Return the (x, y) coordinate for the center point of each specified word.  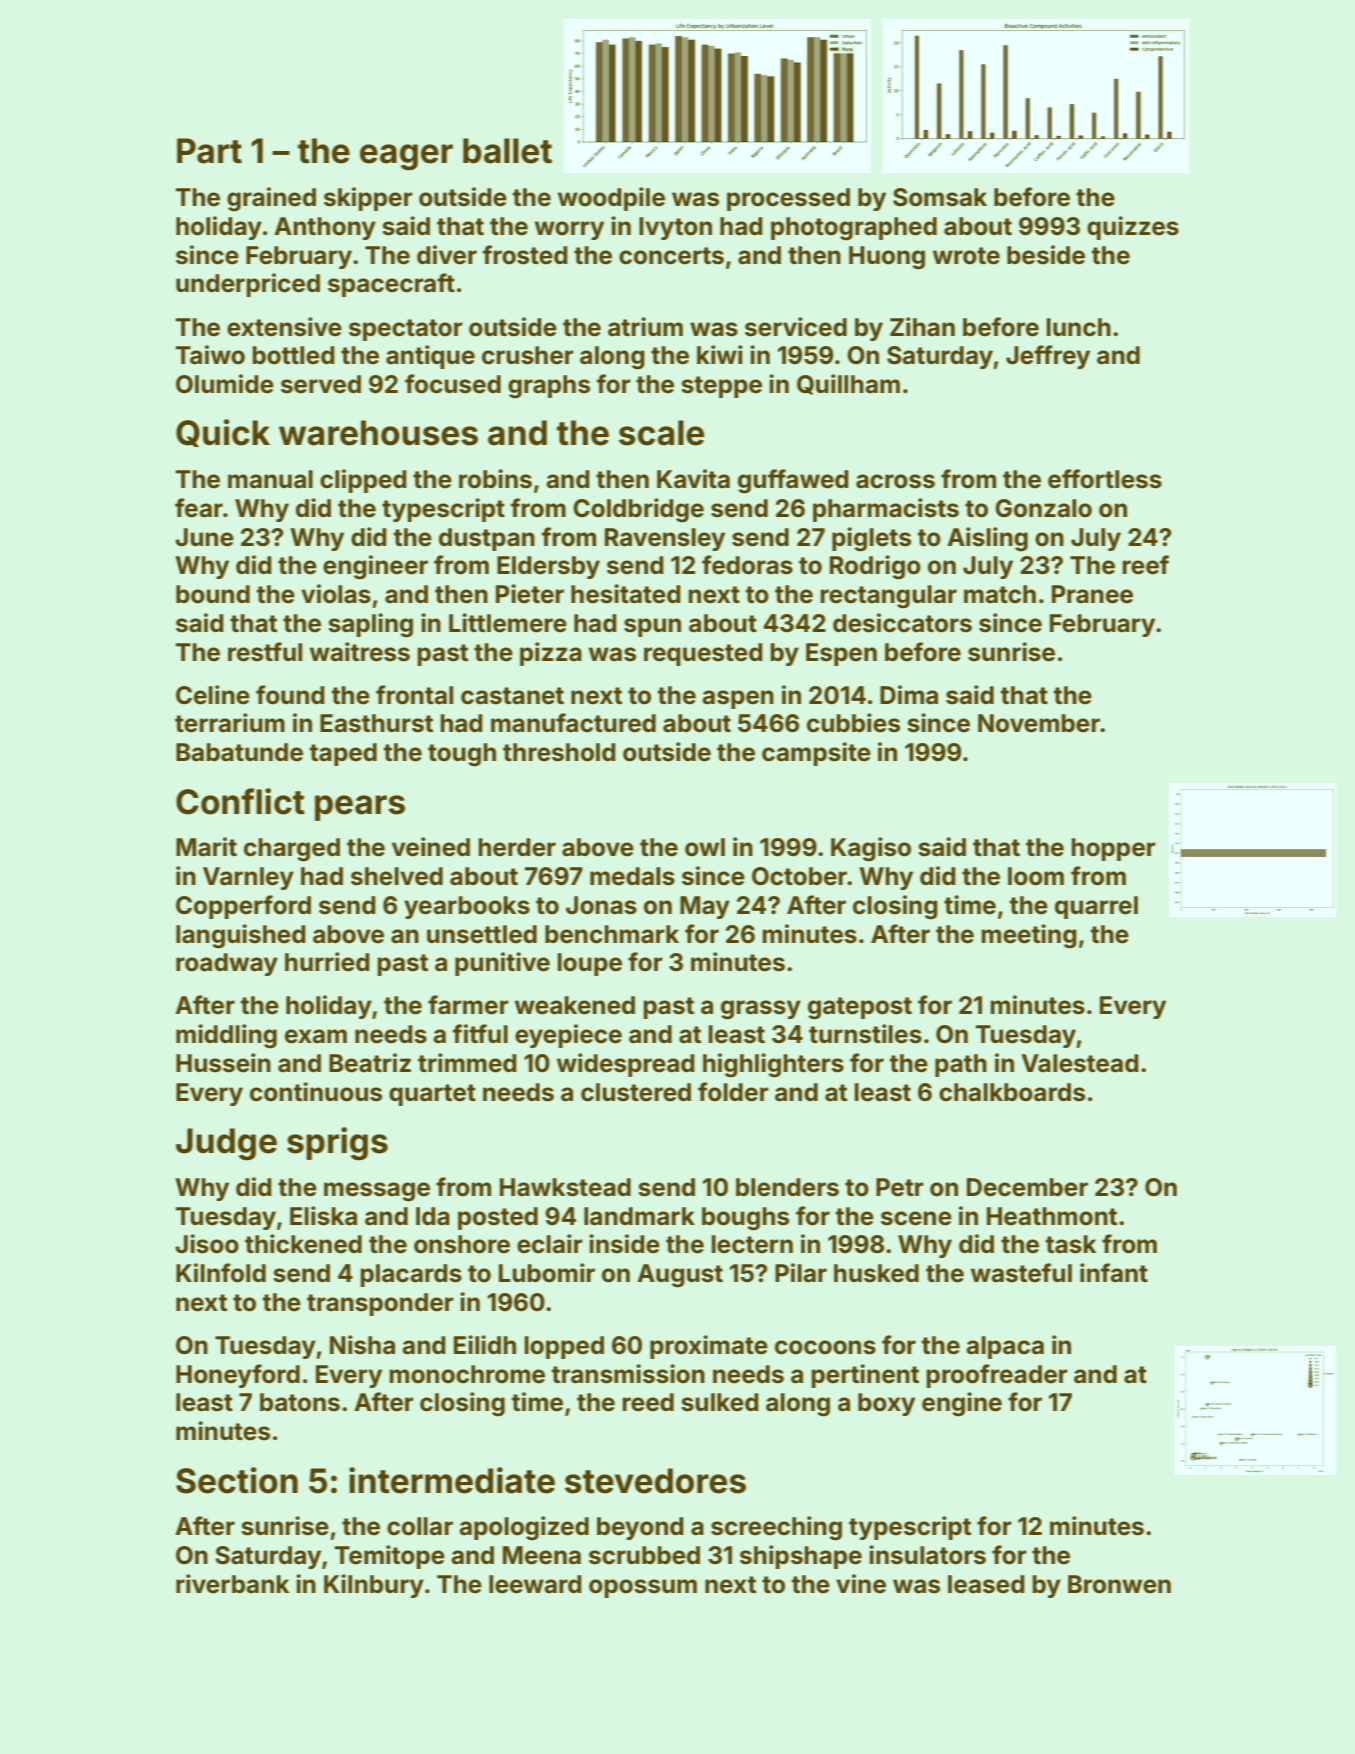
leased (986, 1584)
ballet (507, 151)
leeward (535, 1584)
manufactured (573, 723)
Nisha (362, 1345)
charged (292, 850)
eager (406, 157)
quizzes (1133, 228)
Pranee (1092, 594)
